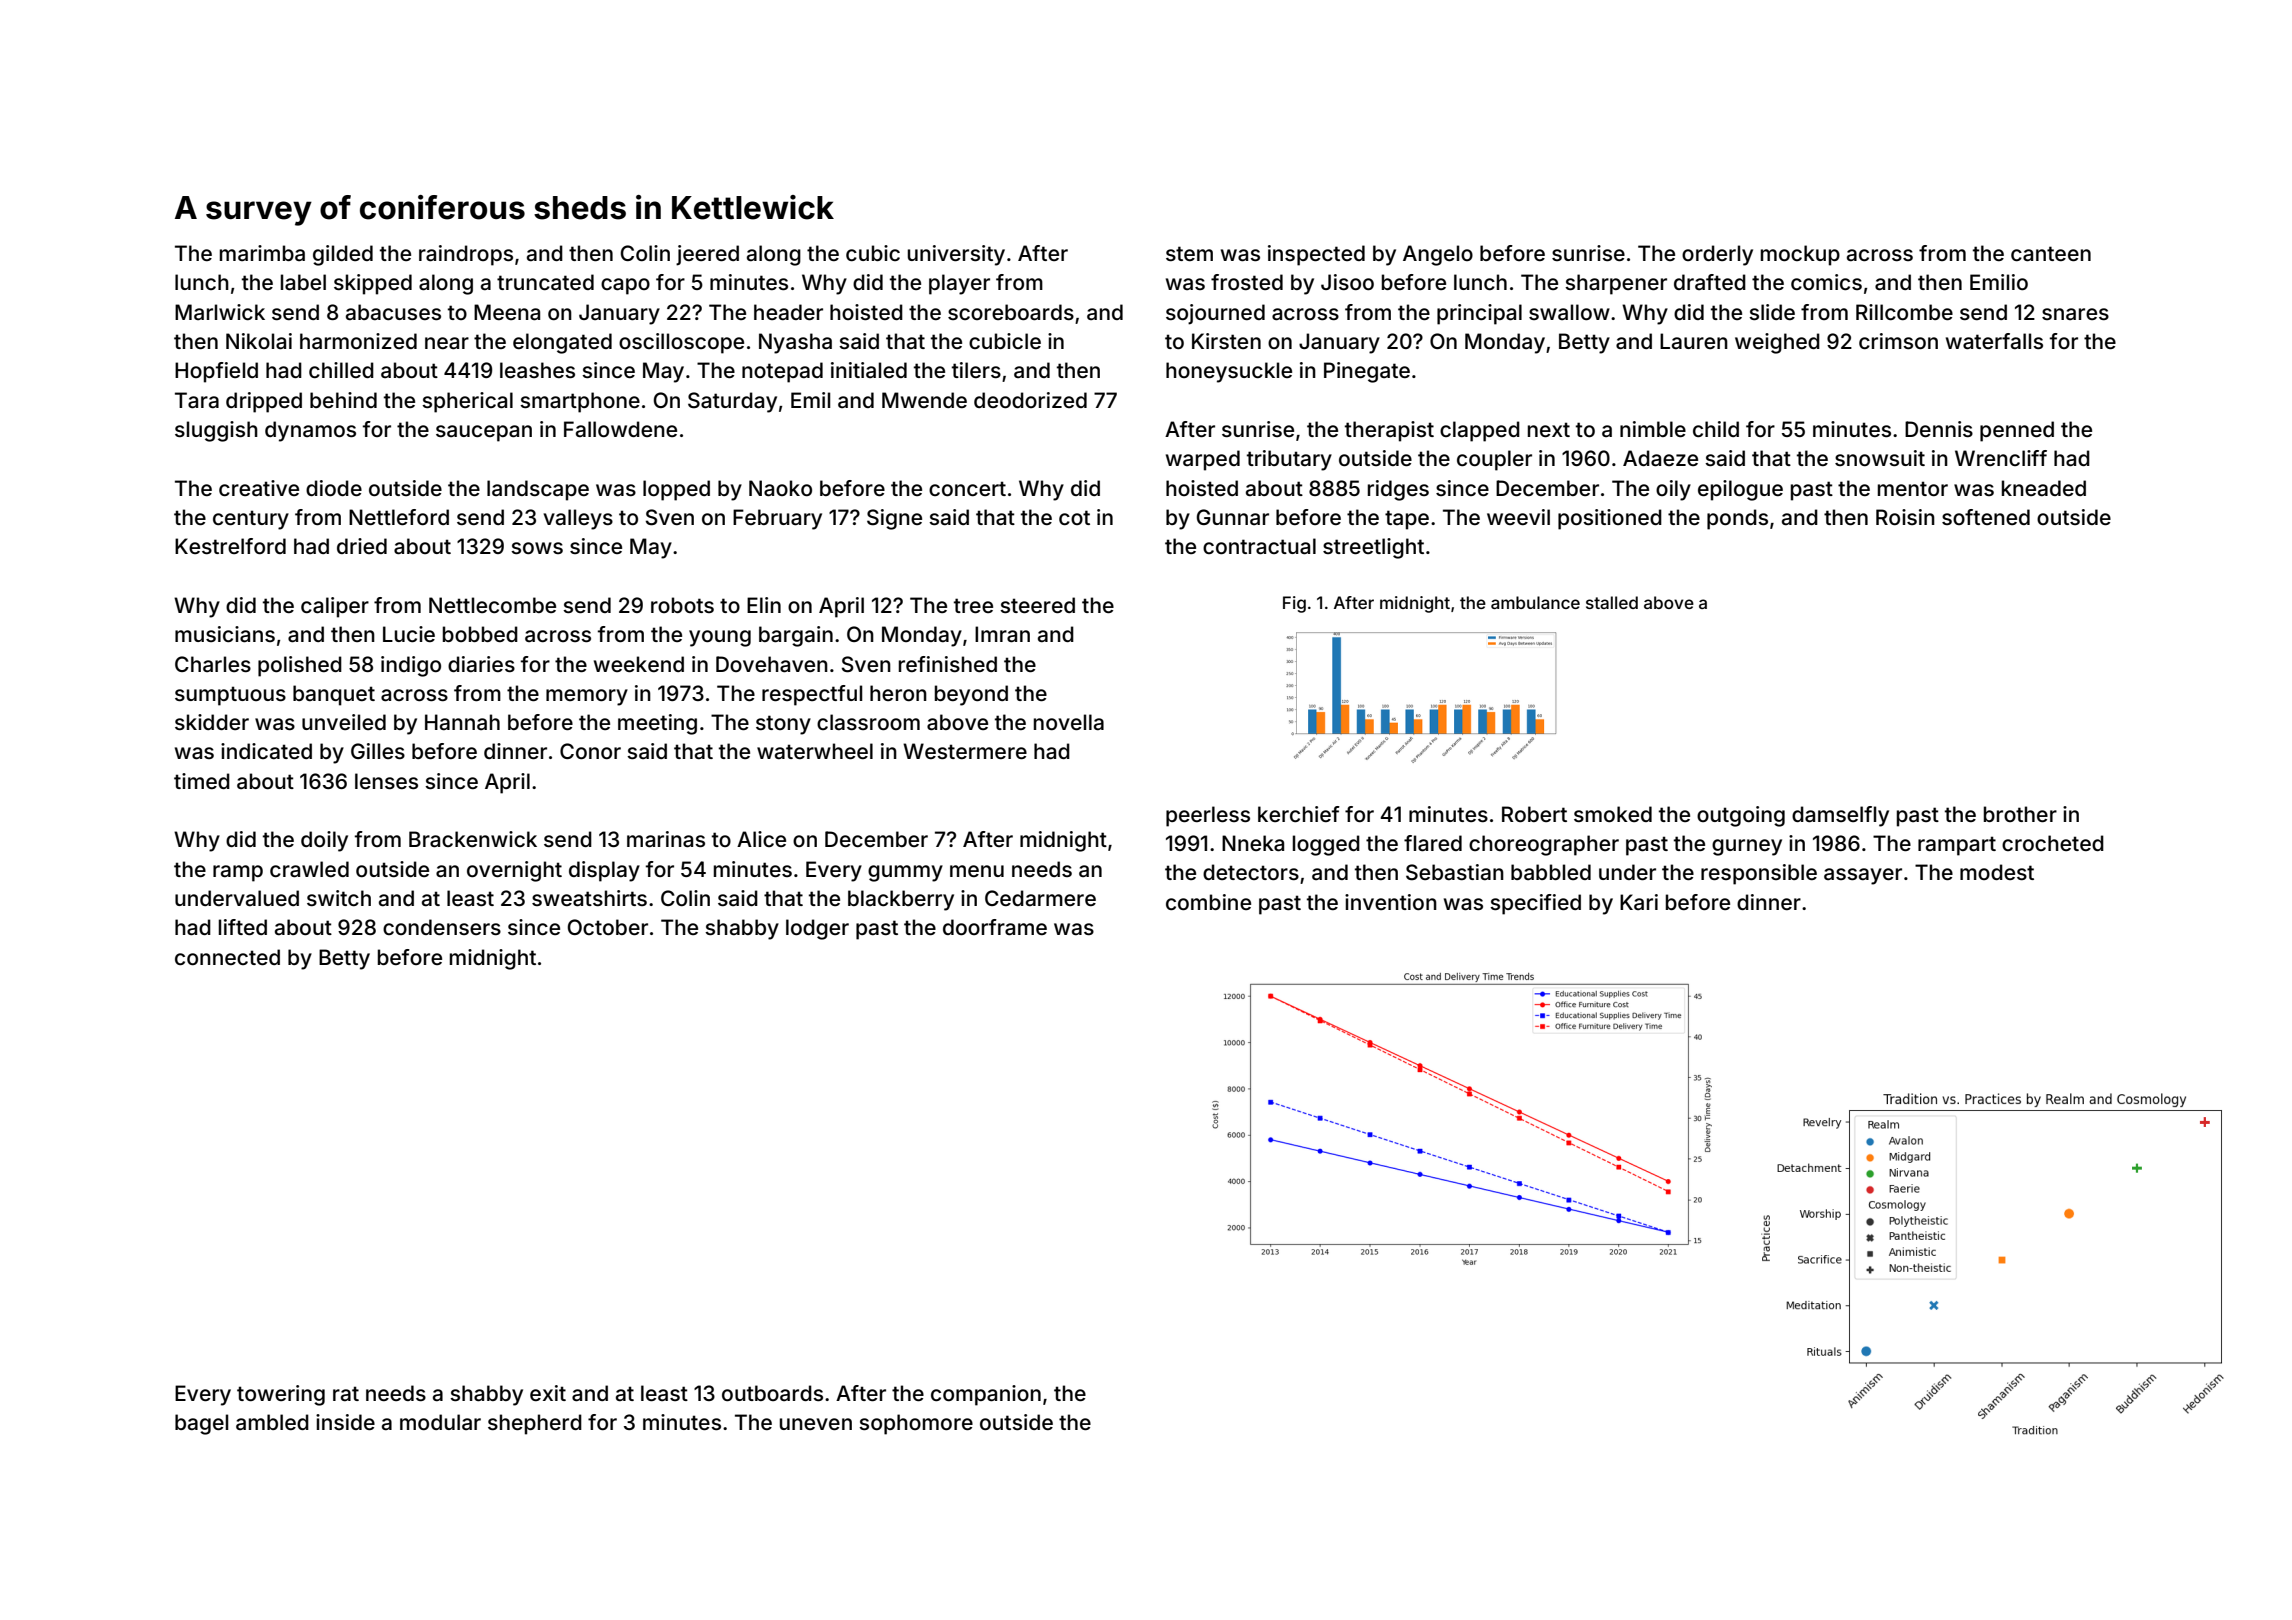 The height and width of the document is (1620, 2292). Describe the element at coordinates (1189, 253) in the document. I see `stem` at that location.
